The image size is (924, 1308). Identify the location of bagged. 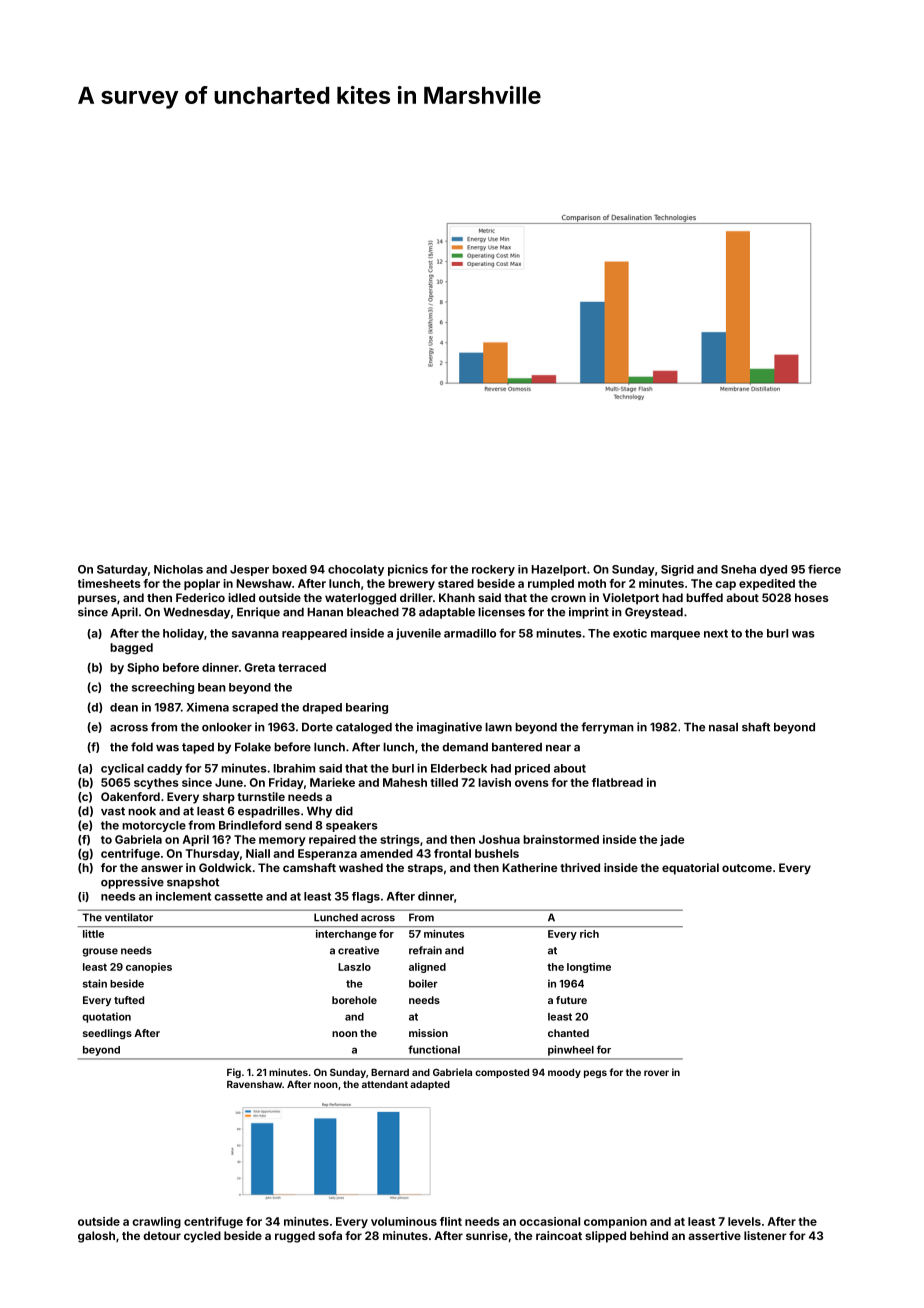
(131, 648).
